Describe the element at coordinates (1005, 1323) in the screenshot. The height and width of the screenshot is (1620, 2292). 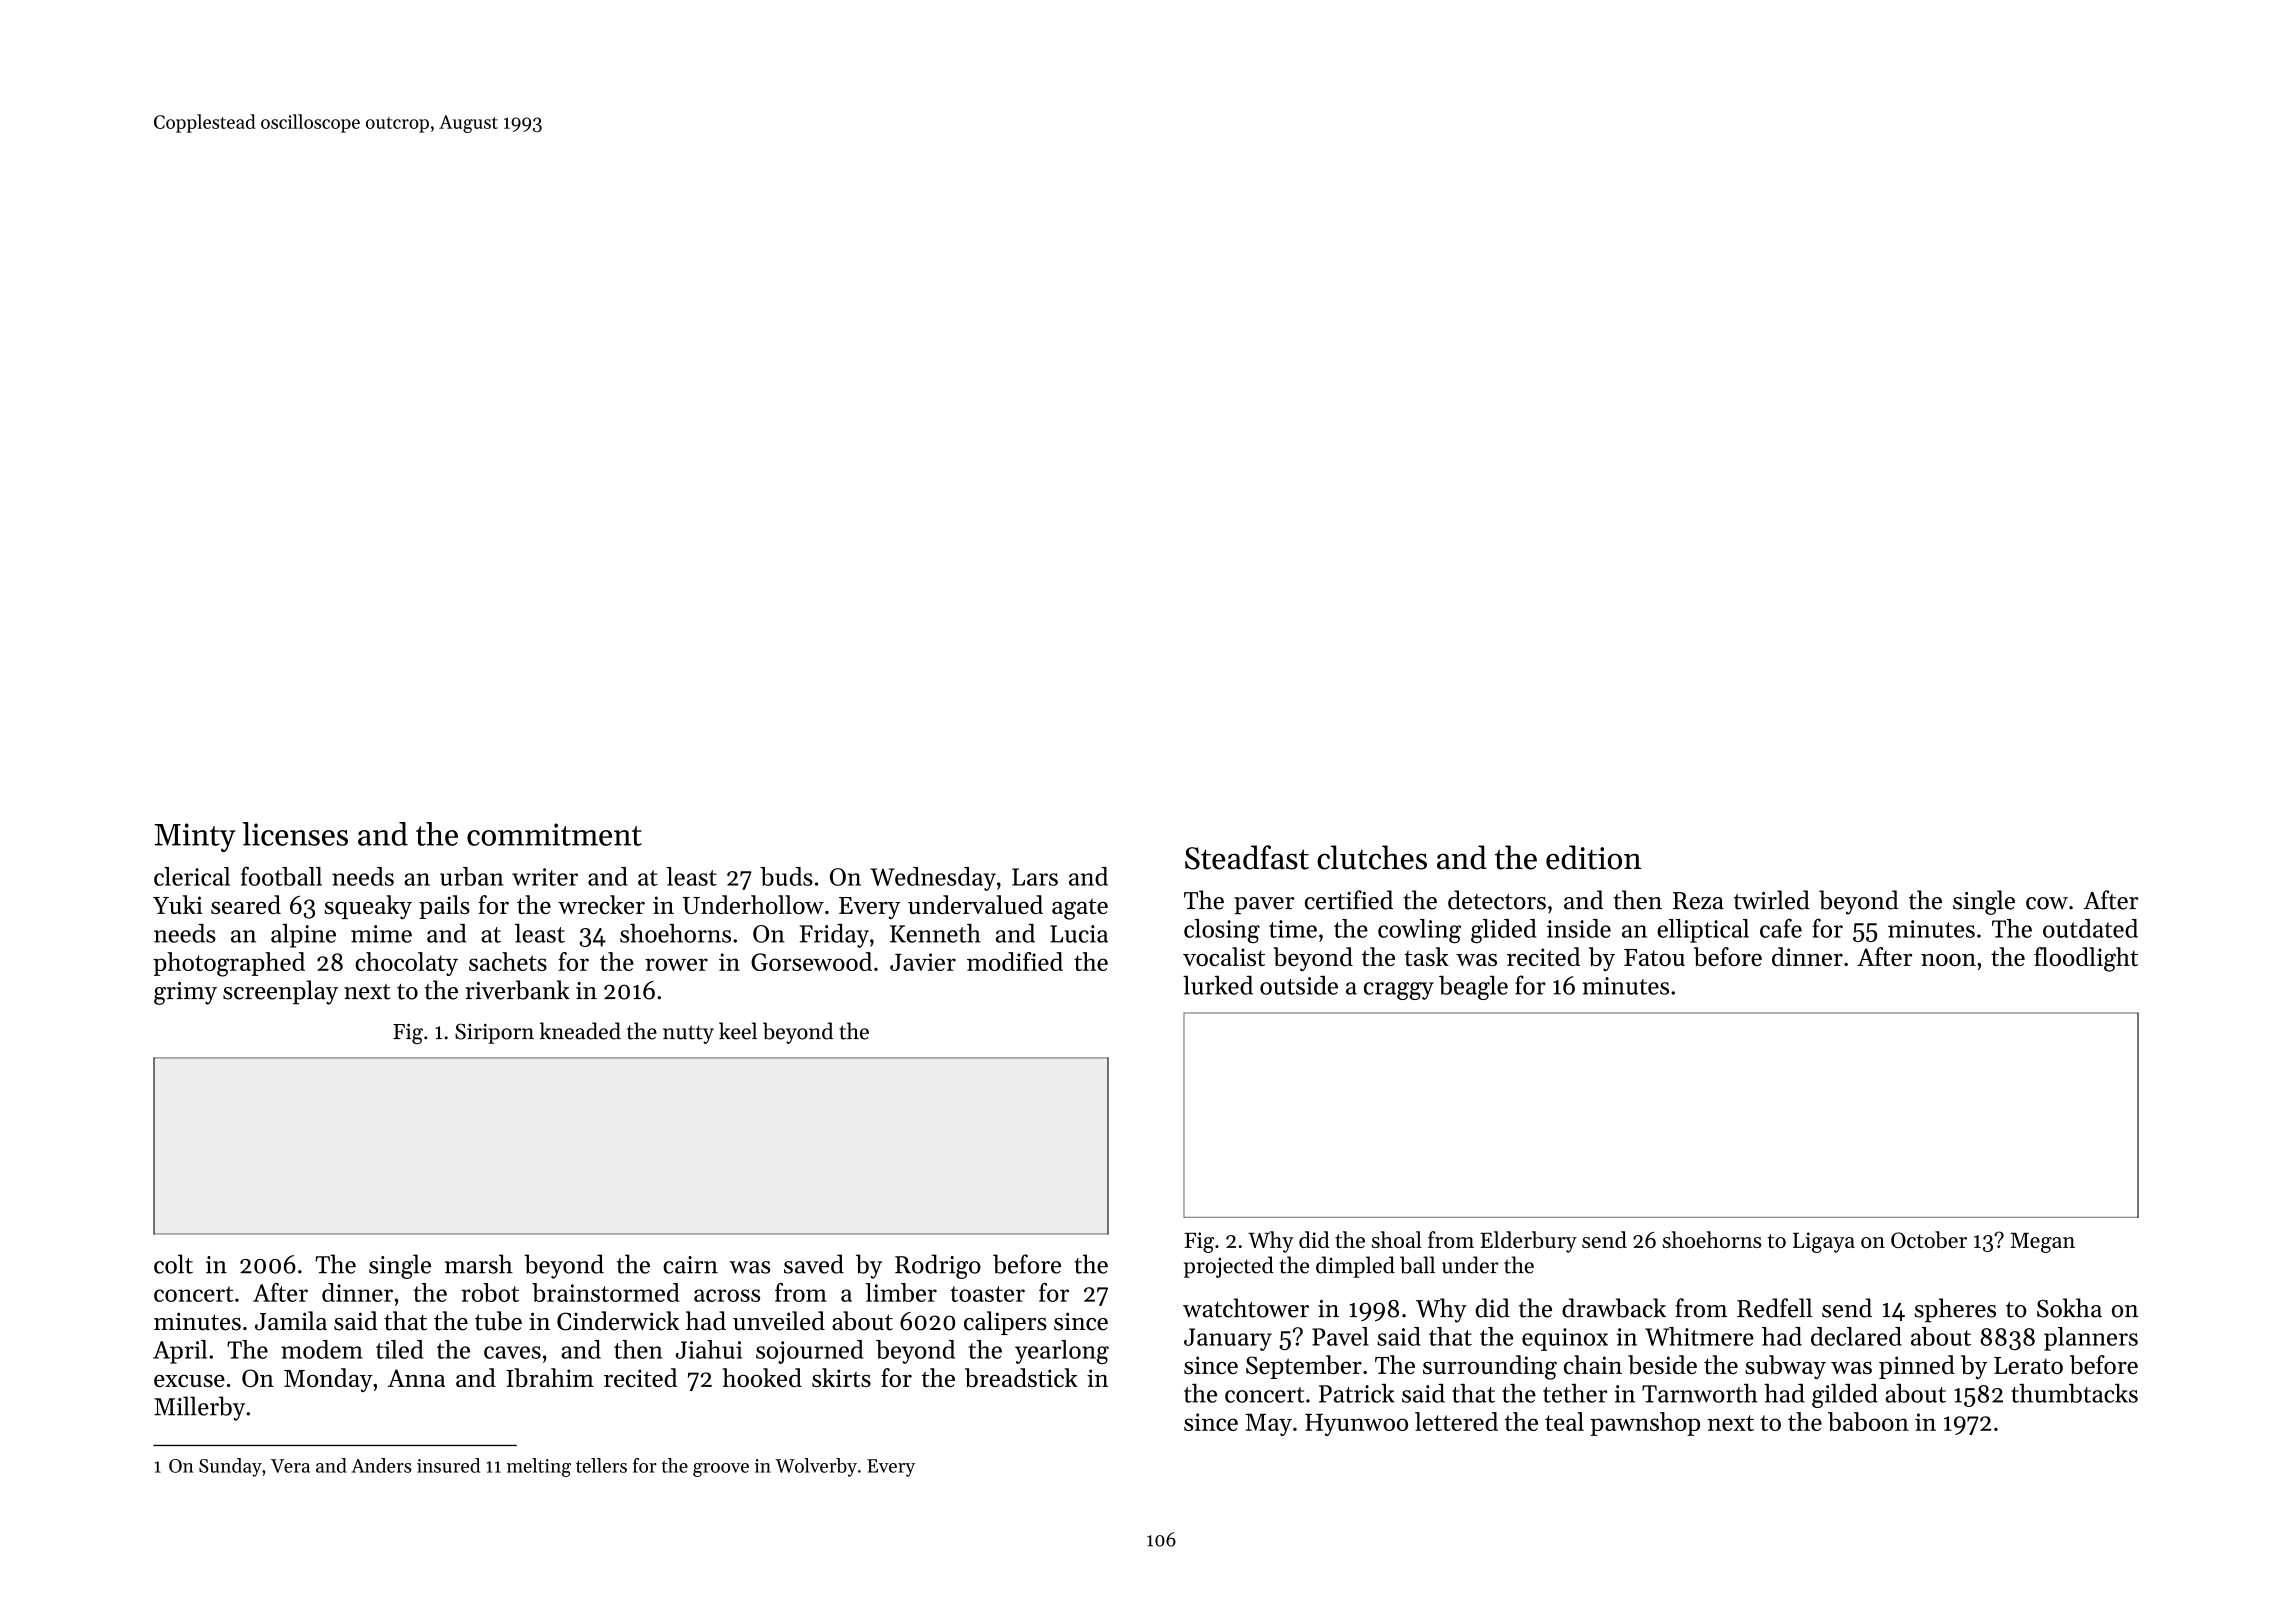
I see `calipers` at that location.
